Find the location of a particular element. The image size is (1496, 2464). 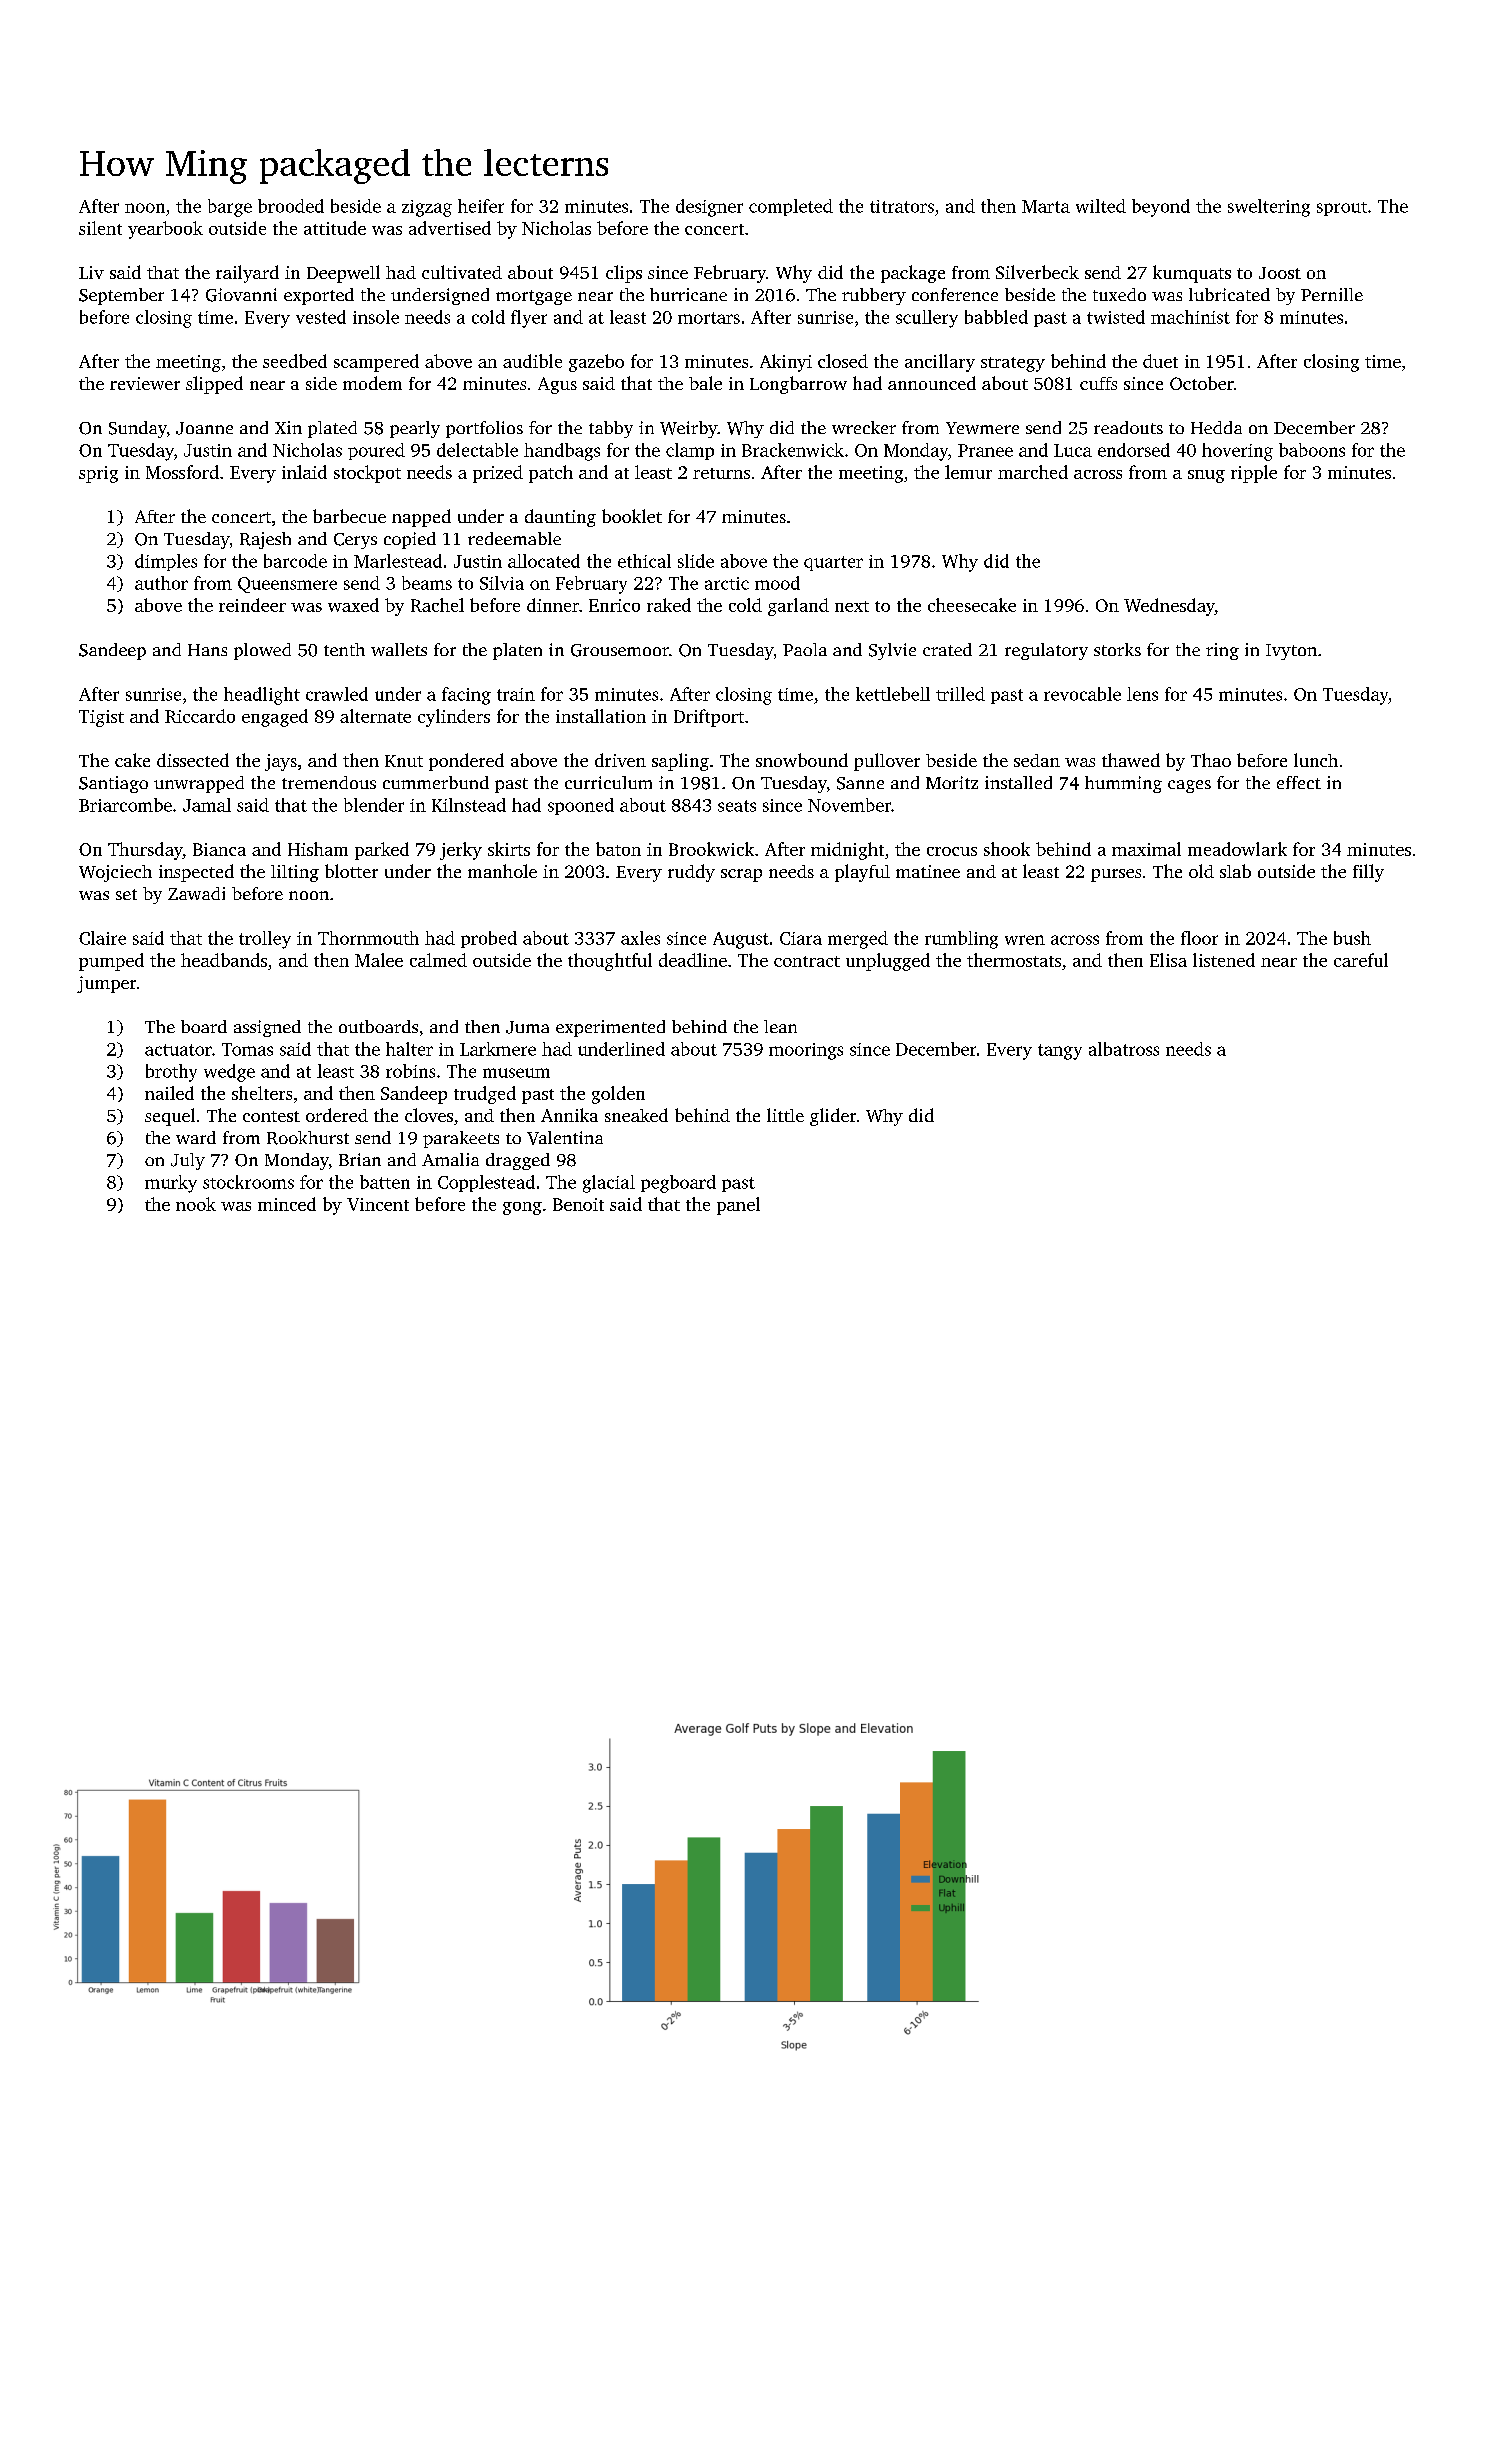

lunch is located at coordinates (1316, 760).
